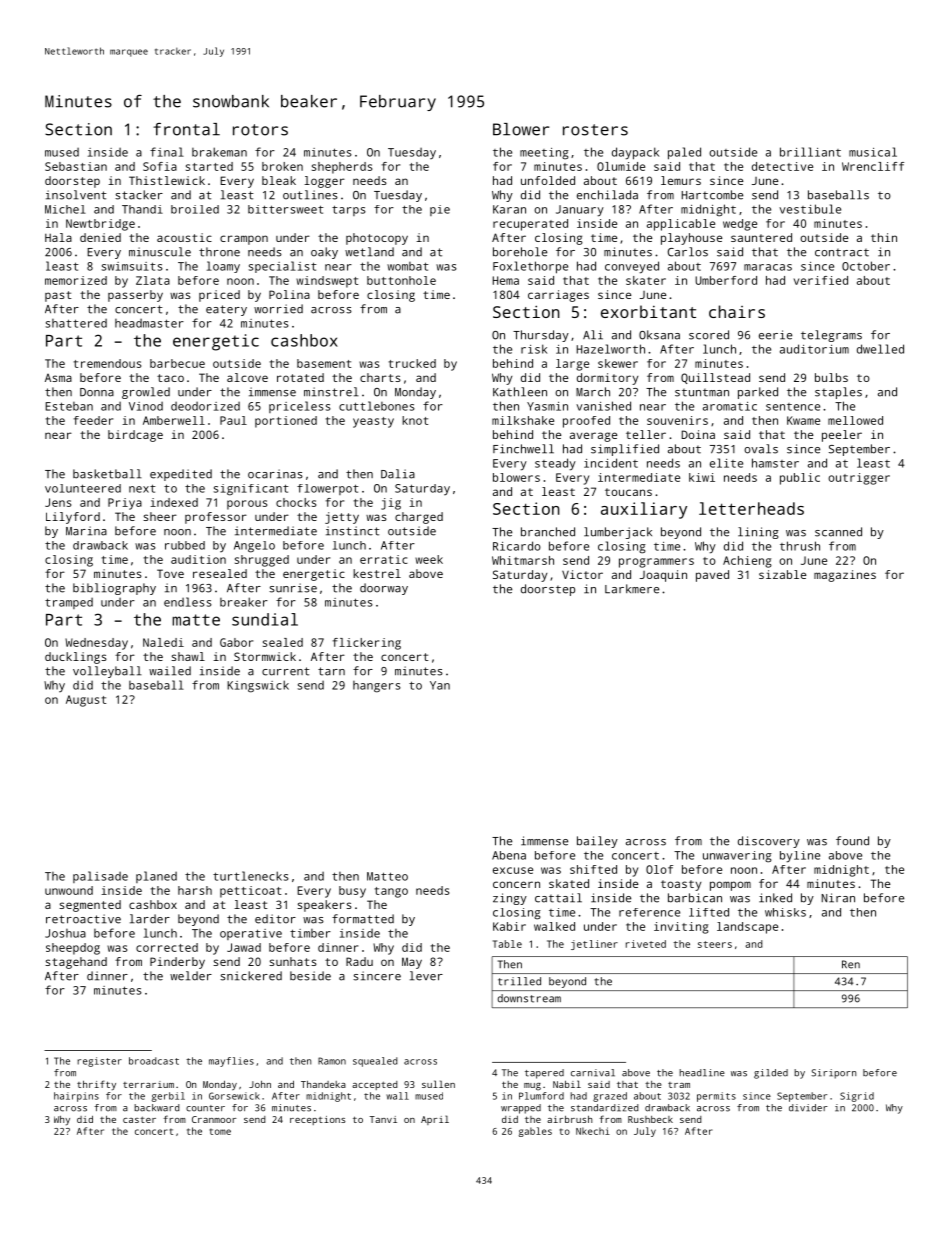 Image resolution: width=952 pixels, height=1233 pixels. What do you see at coordinates (709, 335) in the document?
I see `scored` at bounding box center [709, 335].
